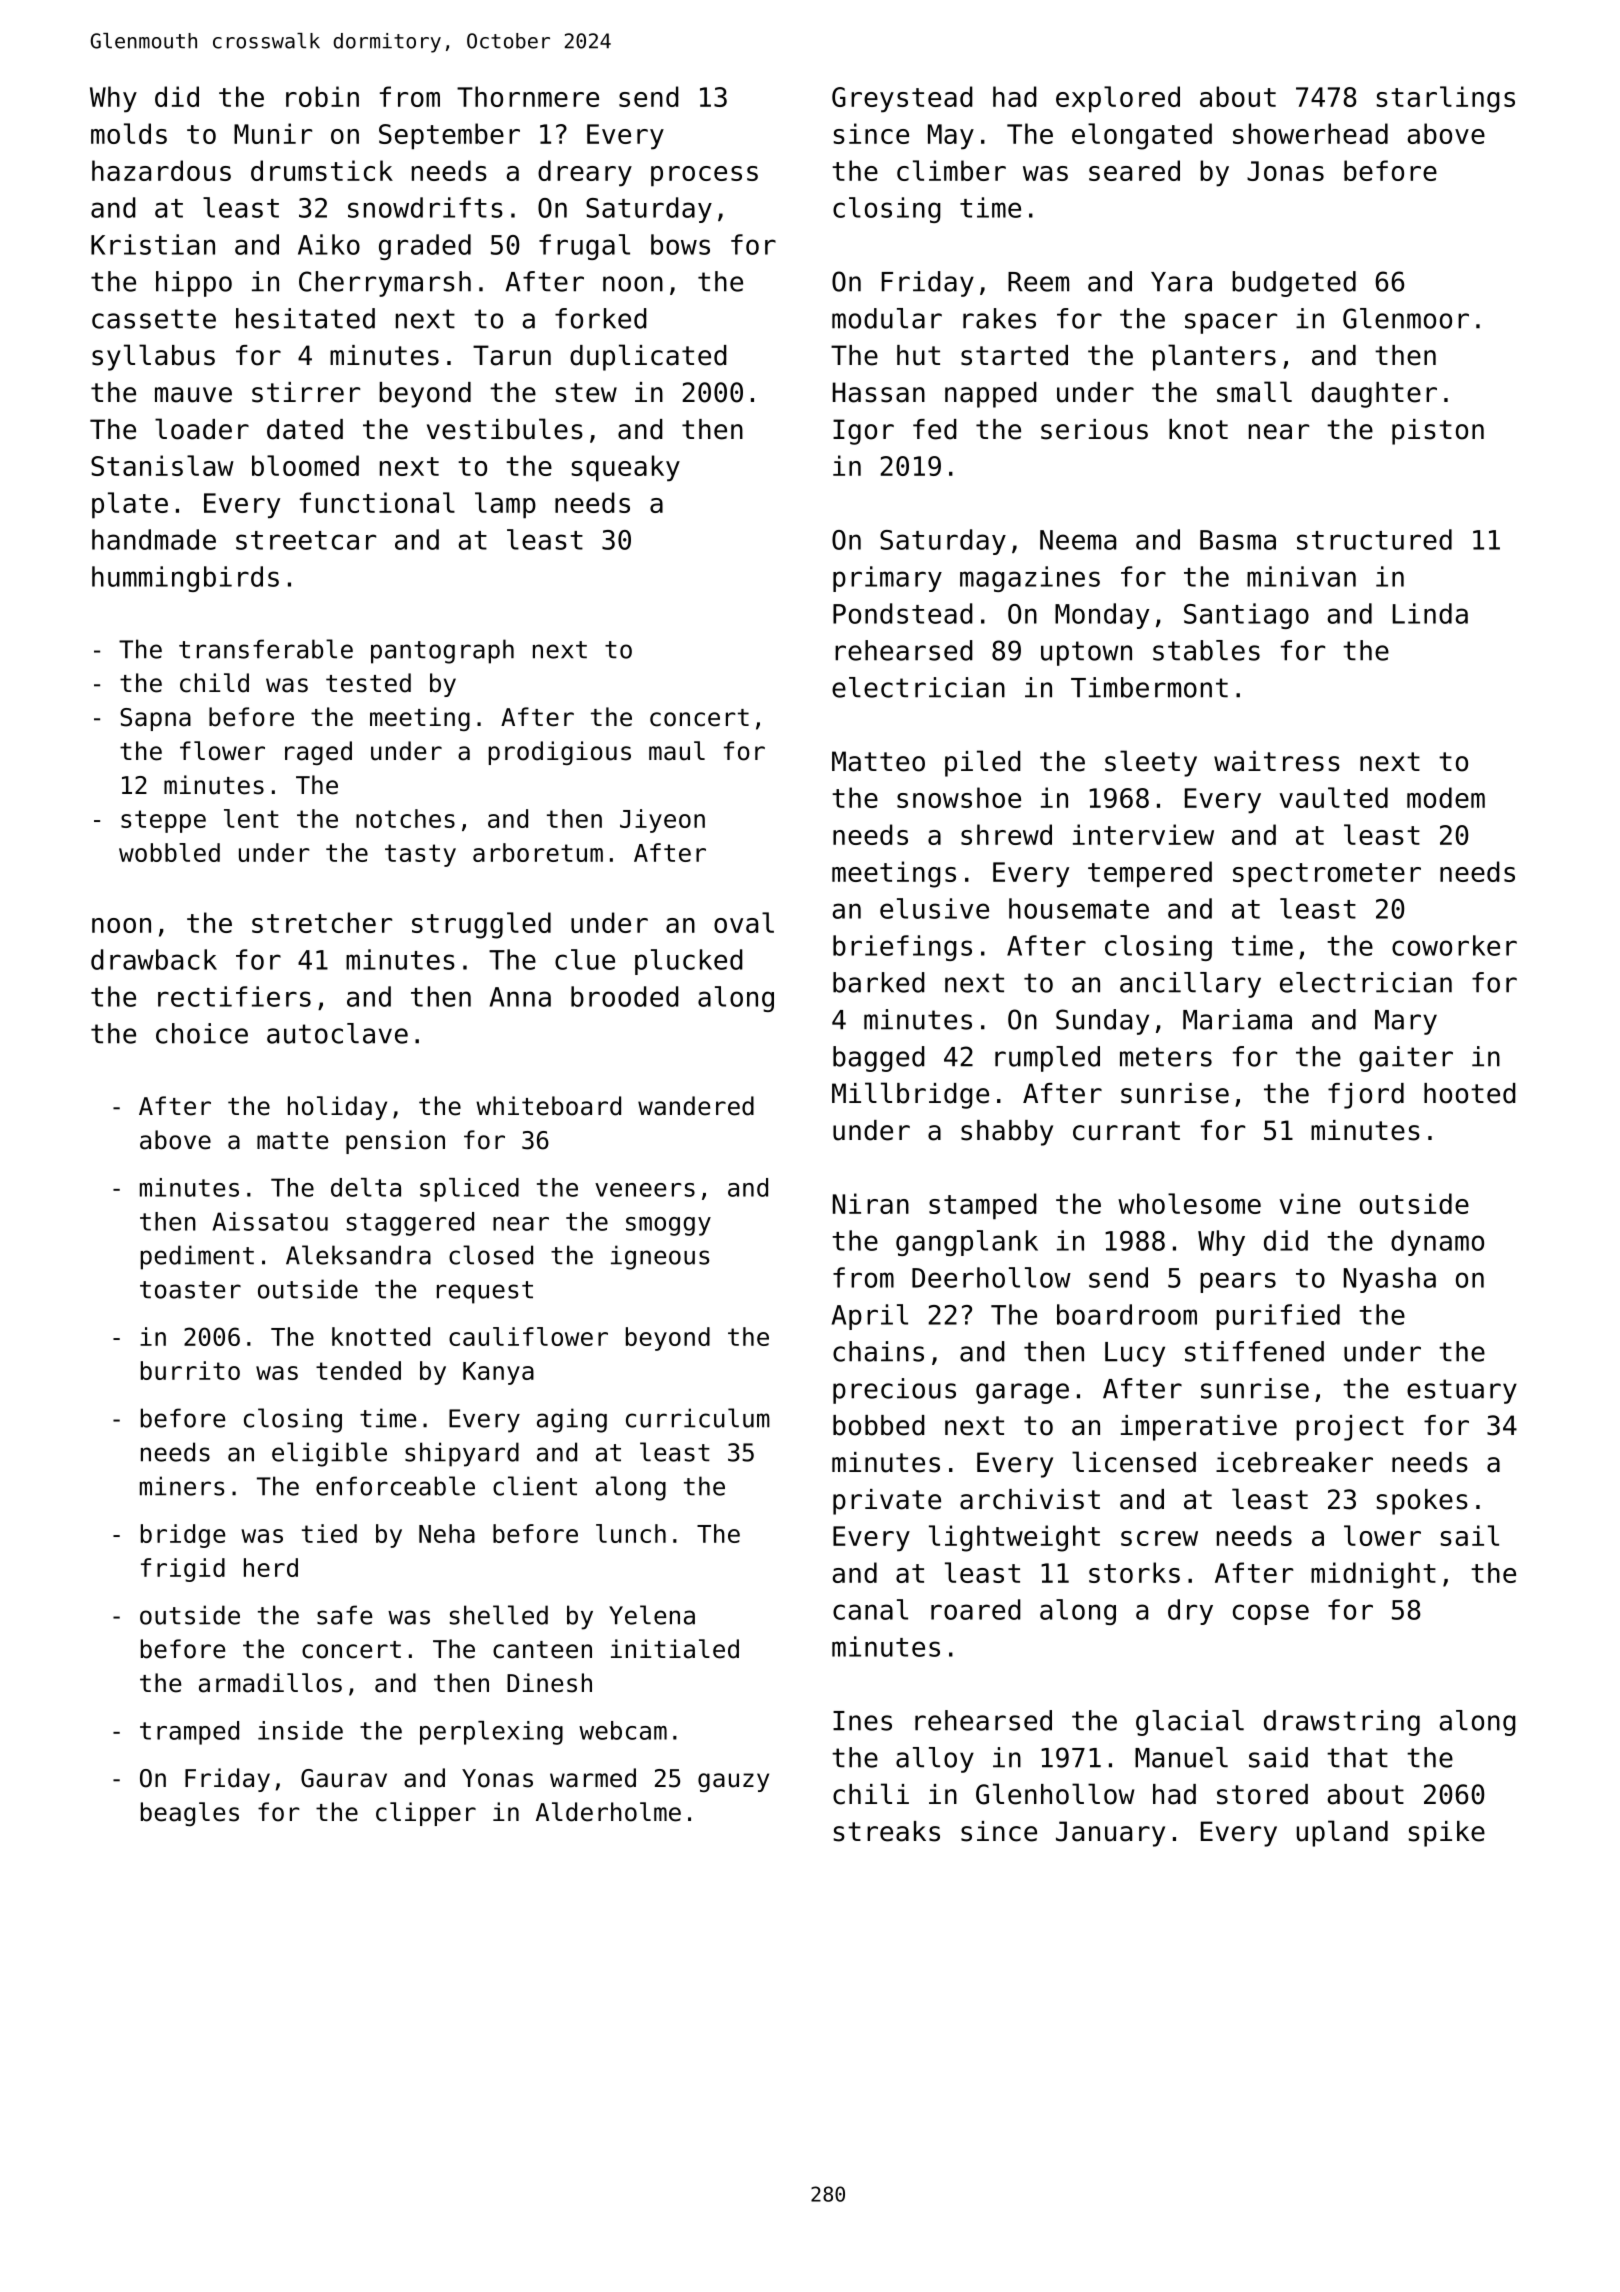  Describe the element at coordinates (1446, 797) in the screenshot. I see `modem` at that location.
